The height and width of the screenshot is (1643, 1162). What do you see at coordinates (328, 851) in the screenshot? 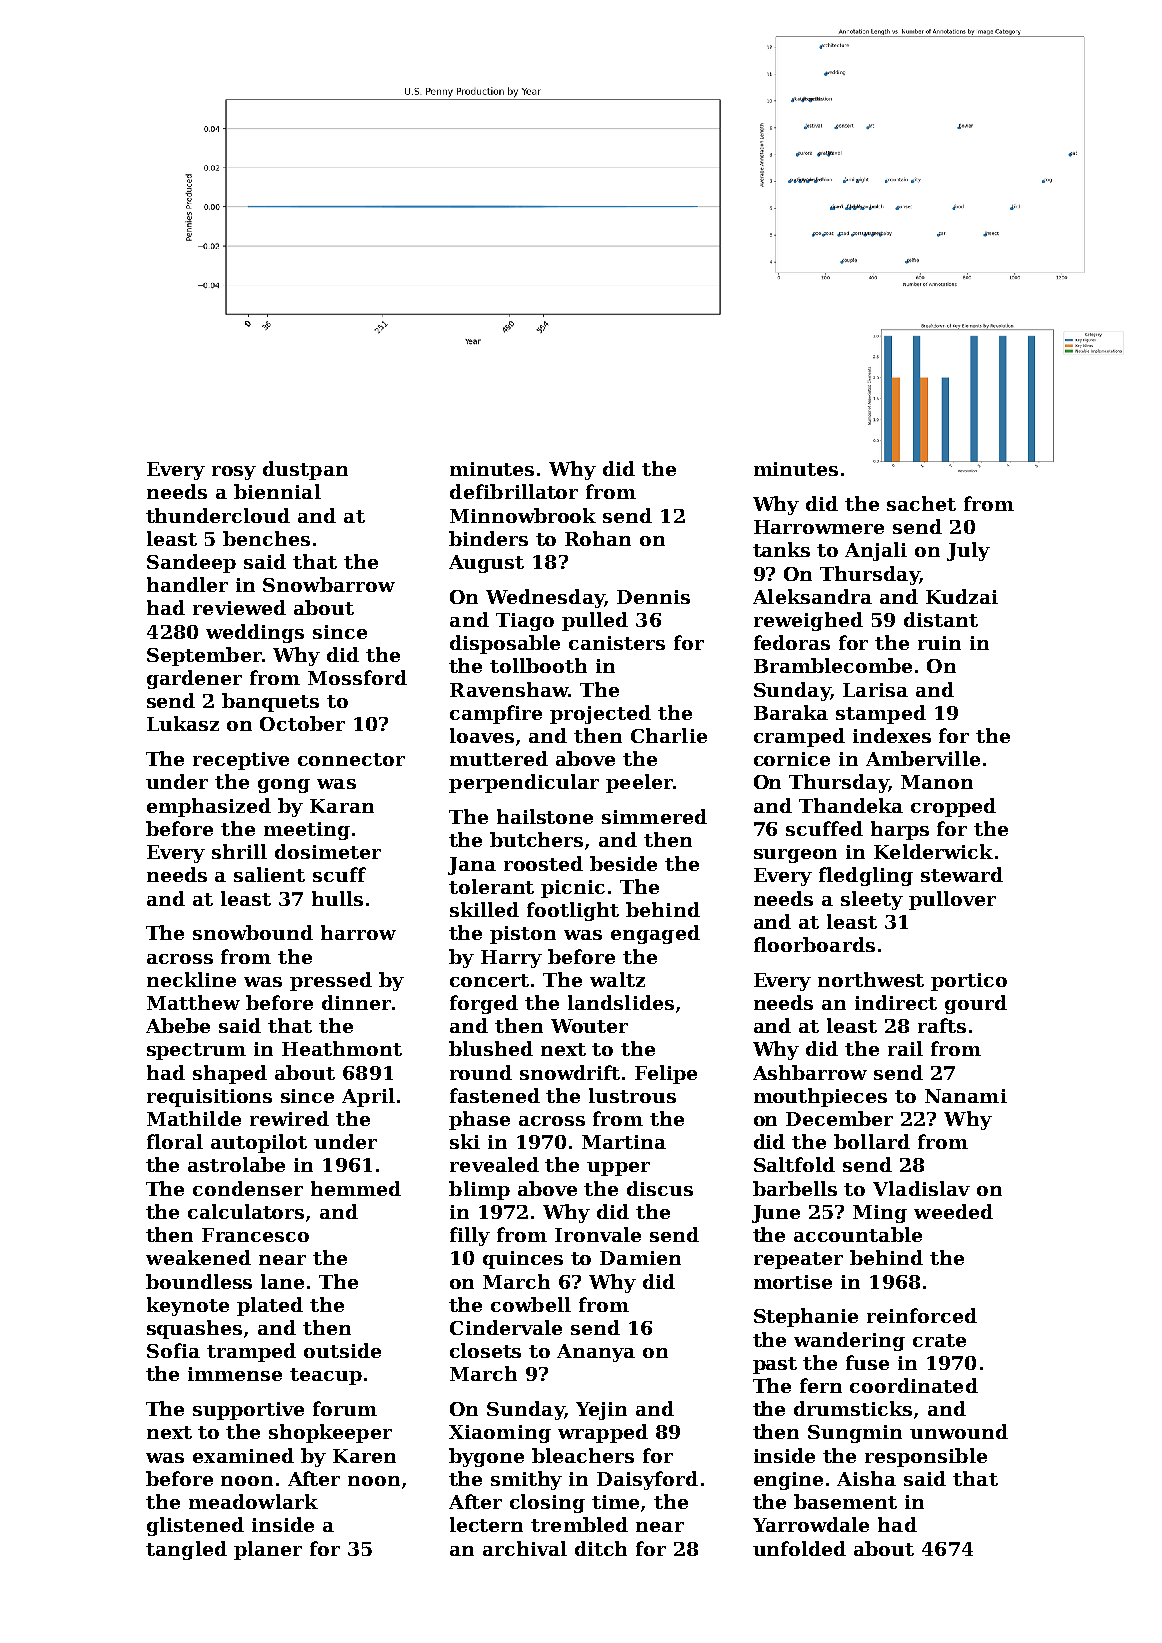
I see `dosimeter` at bounding box center [328, 851].
